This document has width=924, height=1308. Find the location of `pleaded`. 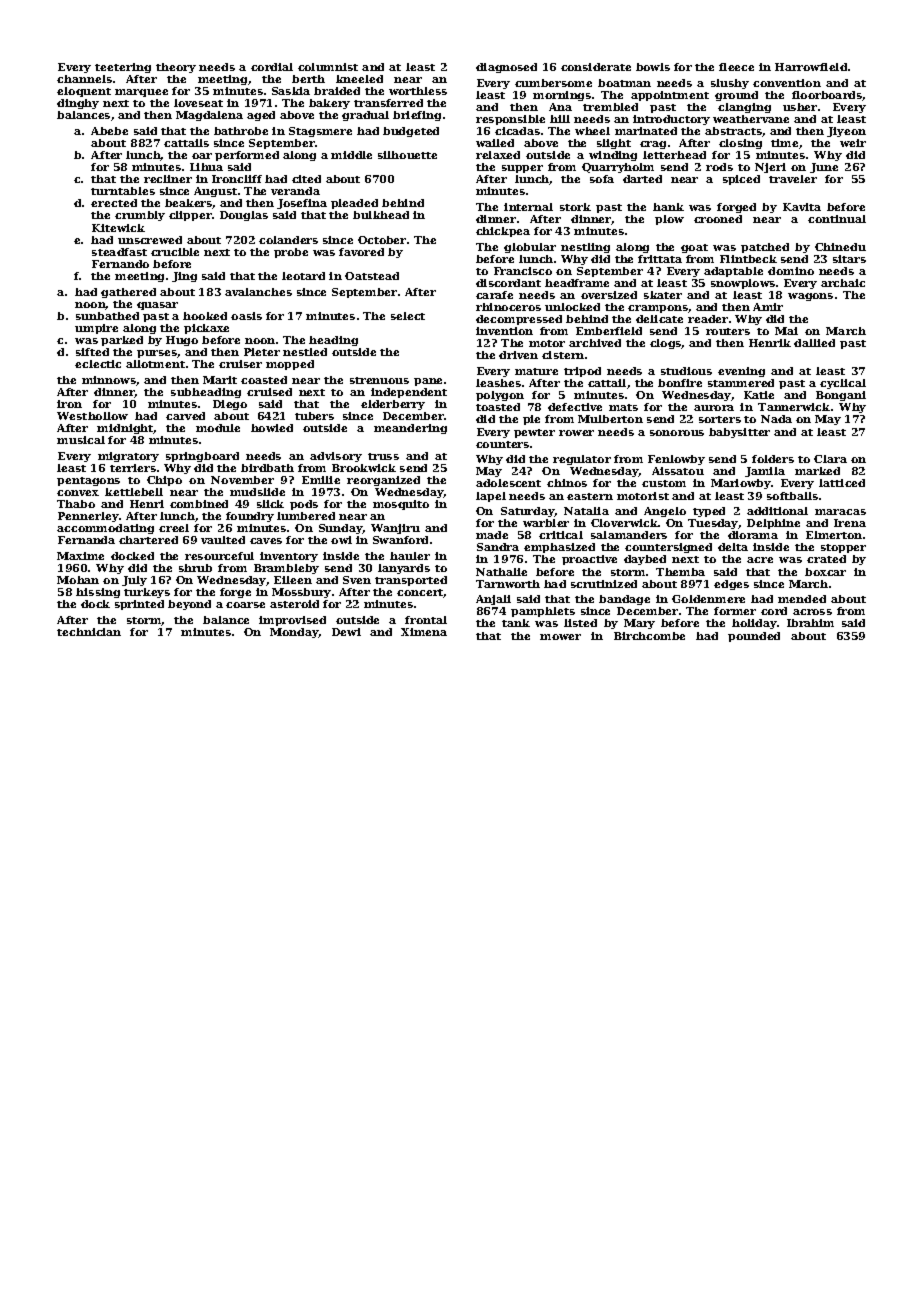

pleaded is located at coordinates (354, 204).
